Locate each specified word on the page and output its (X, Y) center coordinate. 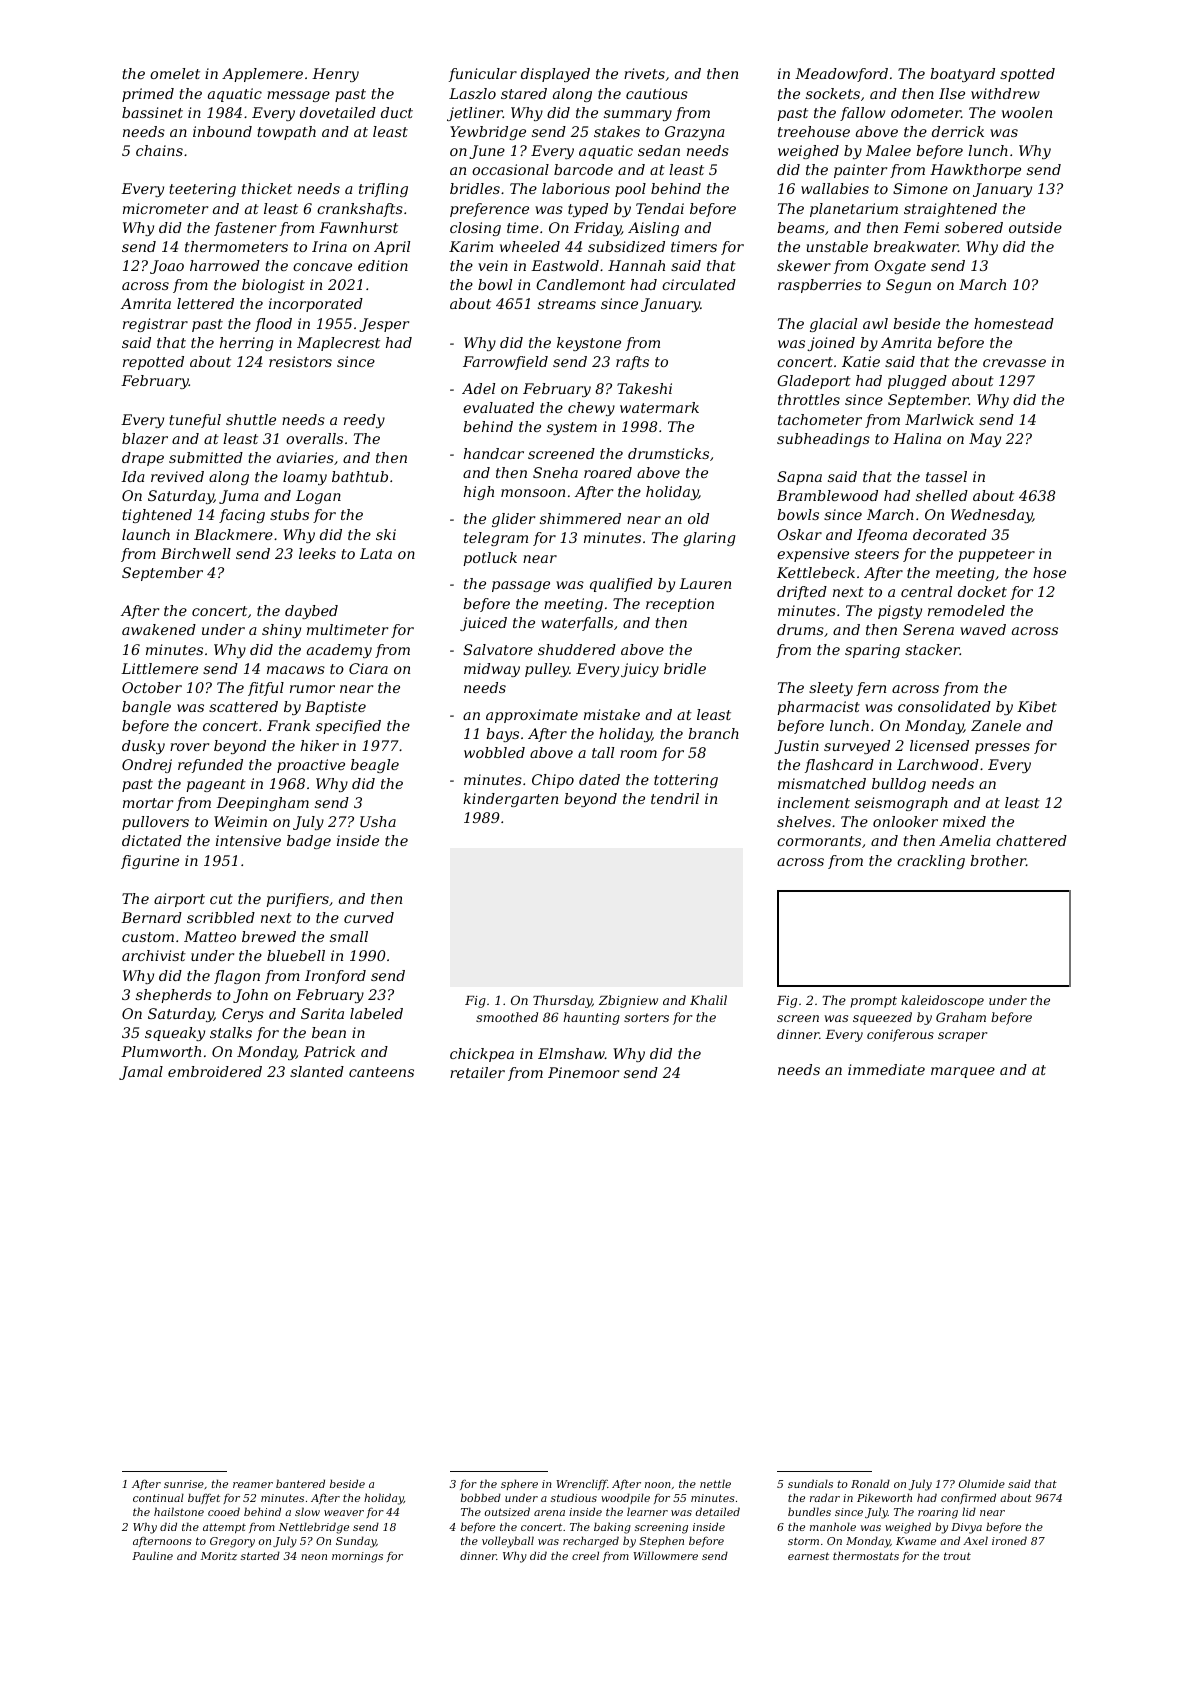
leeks (317, 553)
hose (1049, 572)
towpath (286, 133)
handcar (494, 453)
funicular (483, 75)
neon (314, 1557)
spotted (1027, 75)
